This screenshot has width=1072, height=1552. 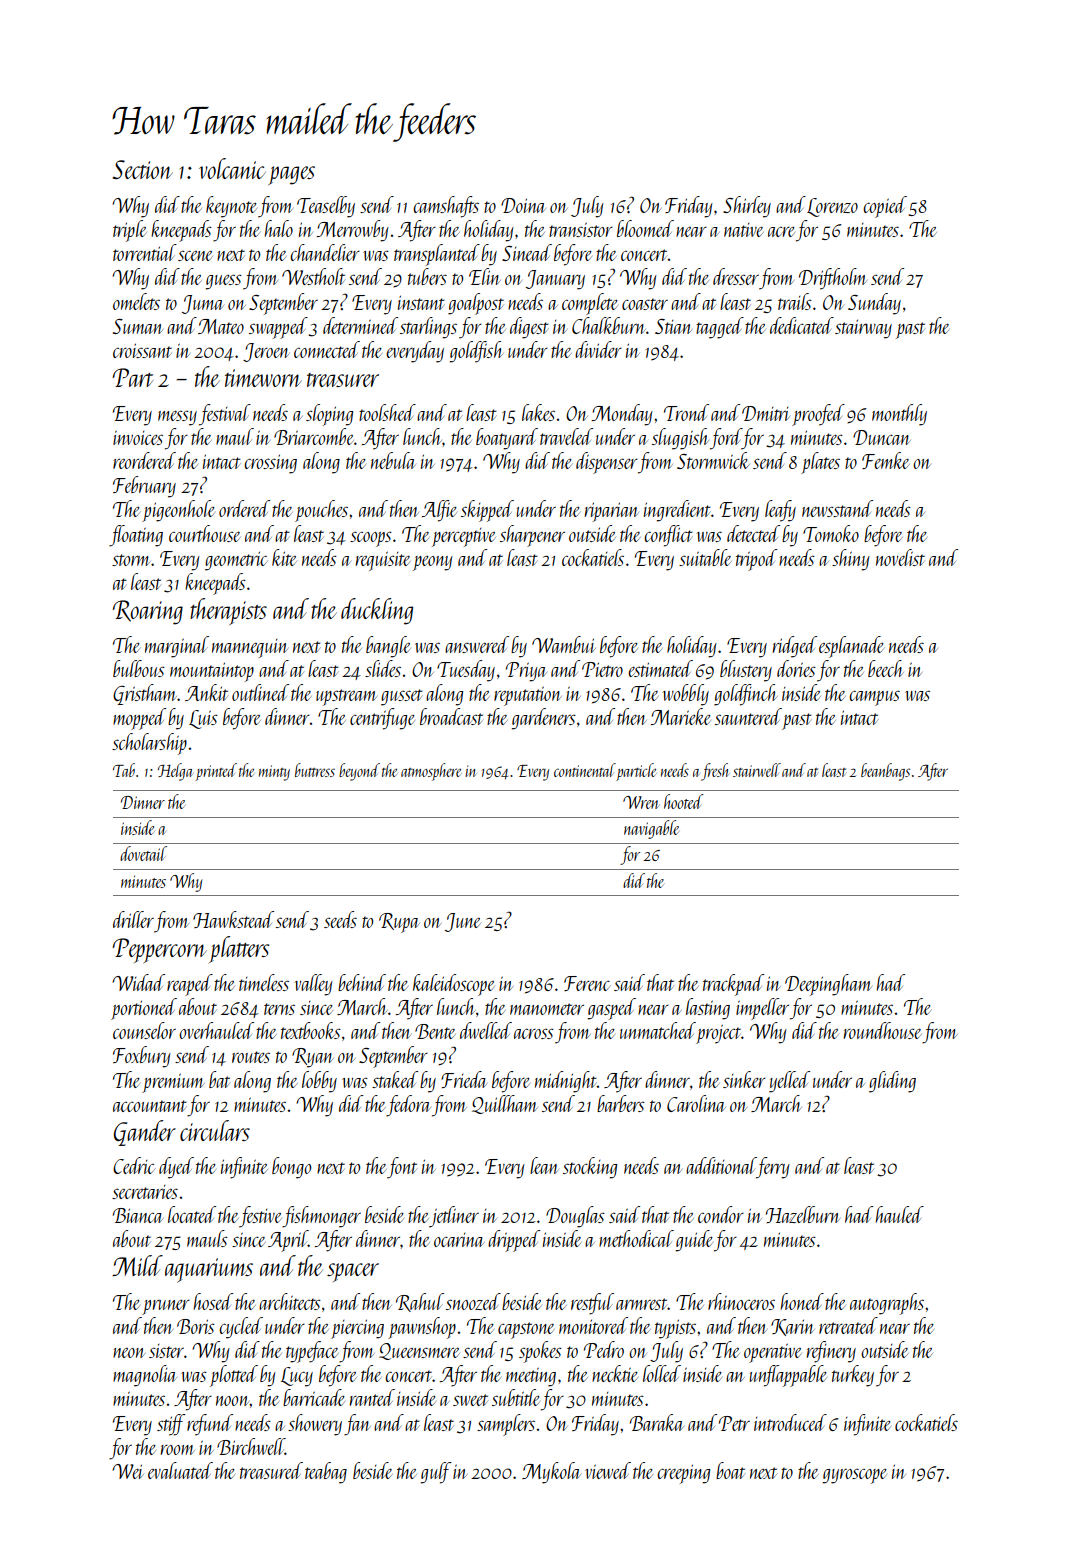 I want to click on Quillham, so click(x=505, y=1104).
